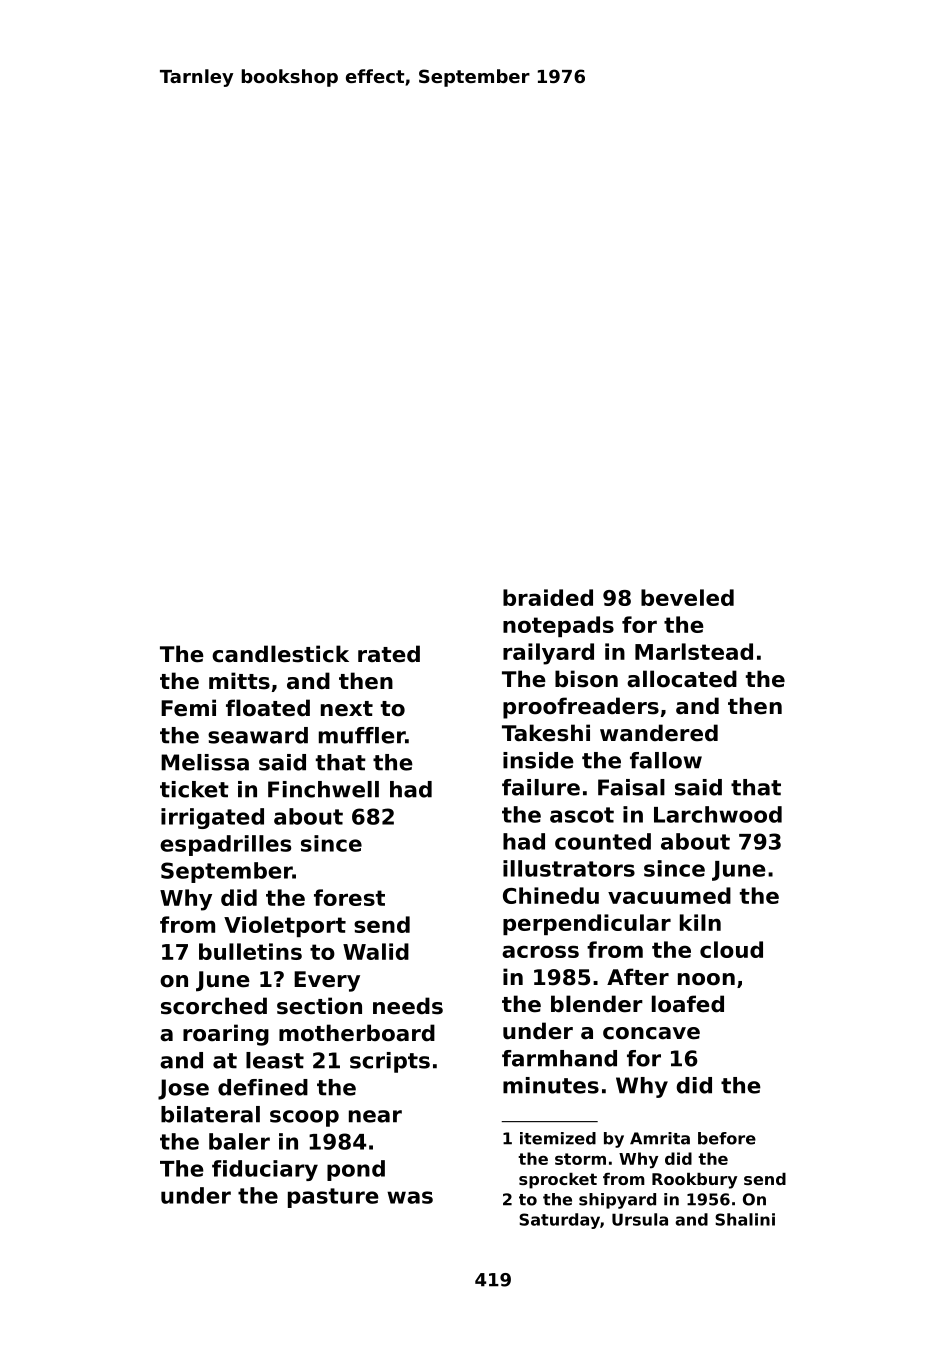 The height and width of the screenshot is (1347, 949). Describe the element at coordinates (250, 951) in the screenshot. I see `bulletins` at that location.
